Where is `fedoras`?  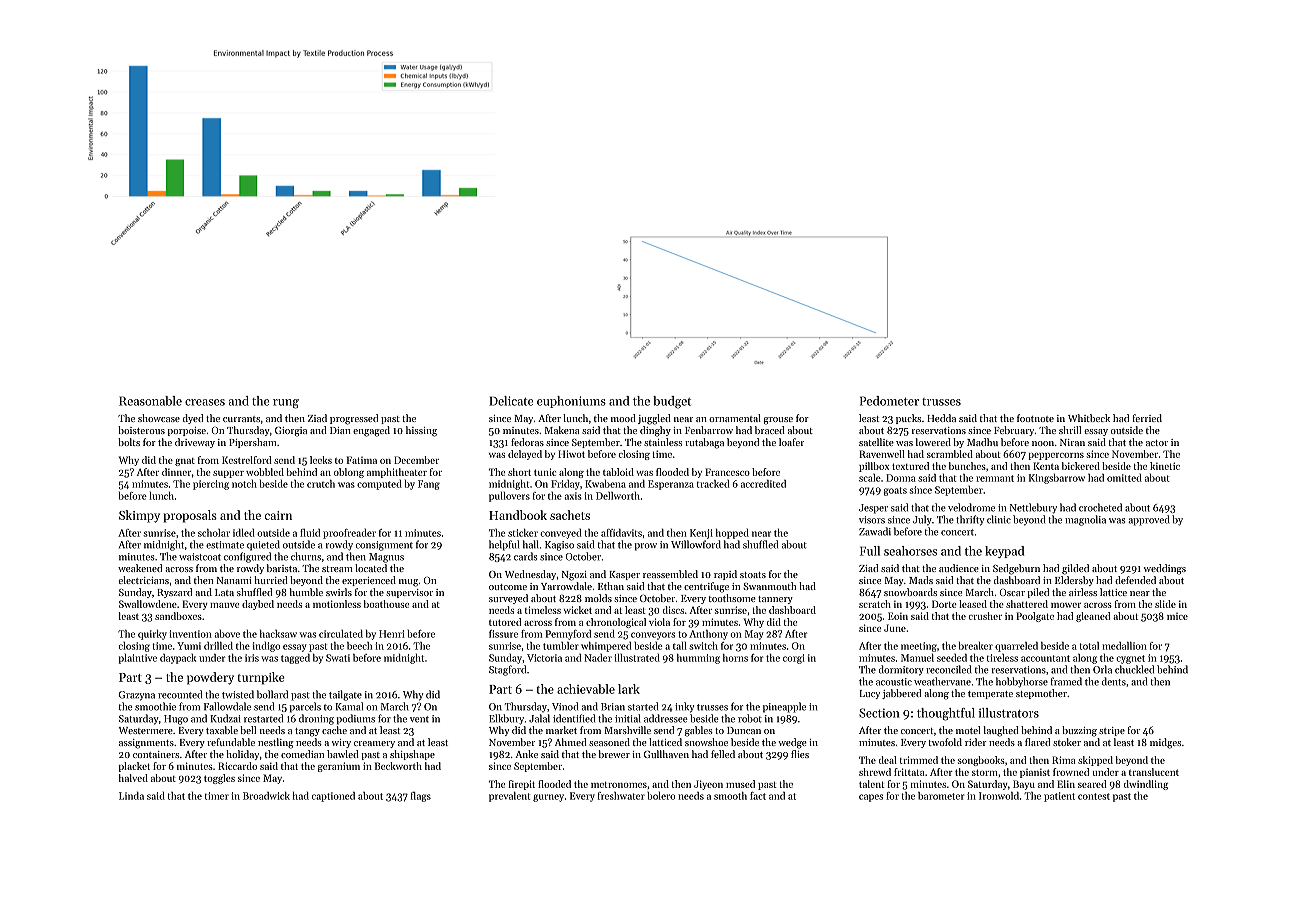 fedoras is located at coordinates (527, 442).
